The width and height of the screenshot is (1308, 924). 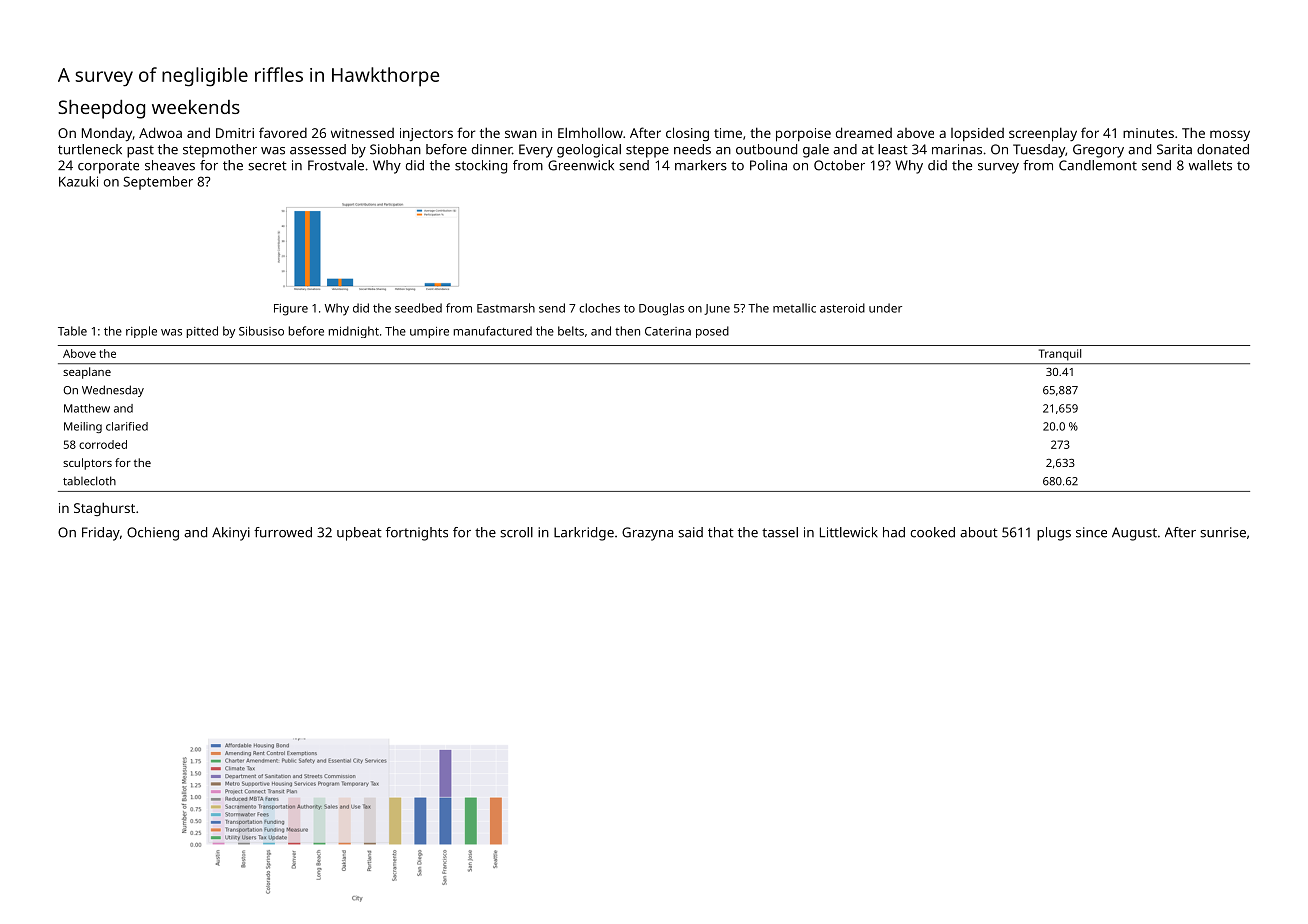 I want to click on Kazuki, so click(x=78, y=181).
